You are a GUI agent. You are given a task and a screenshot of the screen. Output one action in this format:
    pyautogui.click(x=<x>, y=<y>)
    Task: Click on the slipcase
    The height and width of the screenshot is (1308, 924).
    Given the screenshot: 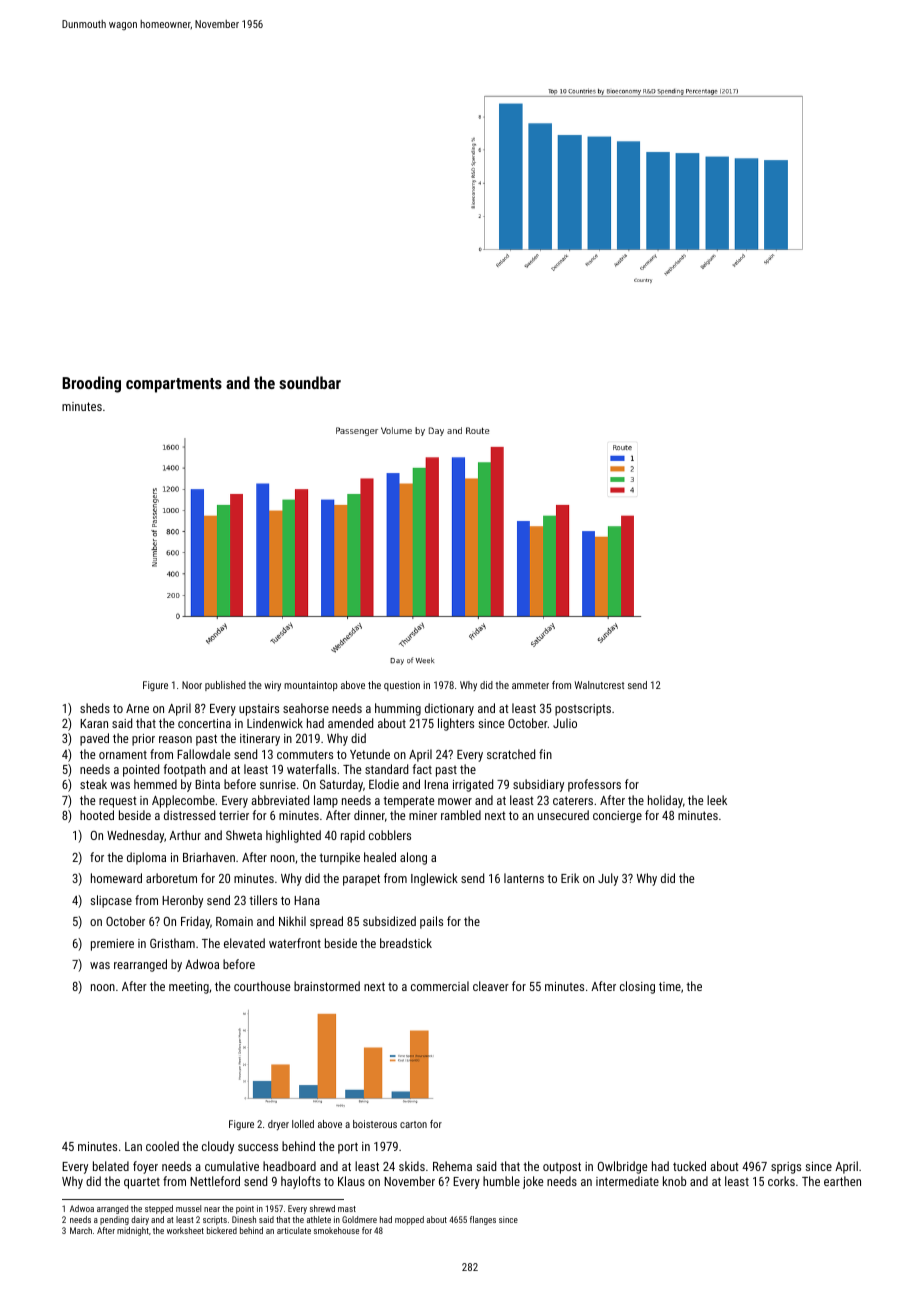 What is the action you would take?
    pyautogui.click(x=111, y=901)
